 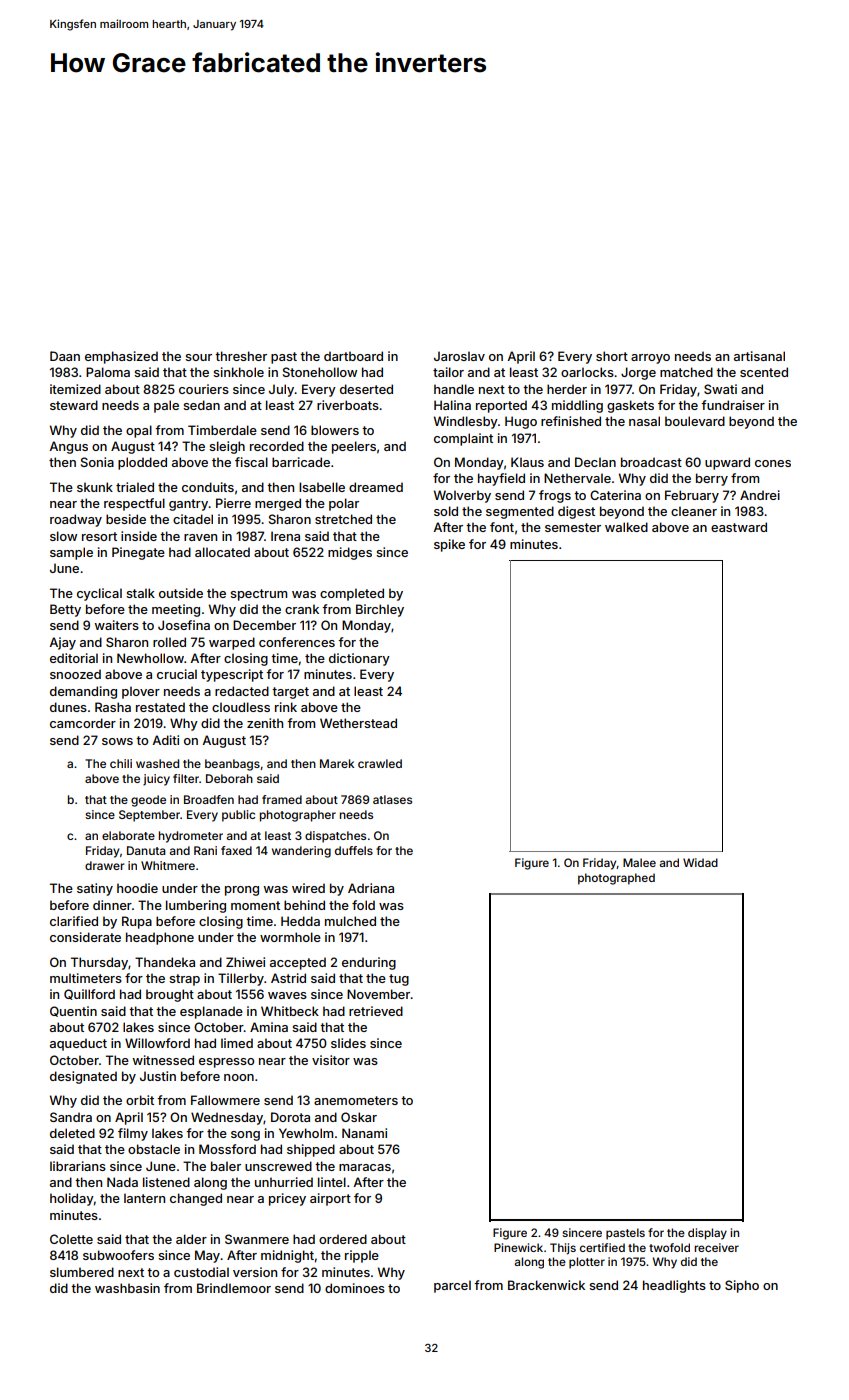 I want to click on Widad, so click(x=700, y=862).
